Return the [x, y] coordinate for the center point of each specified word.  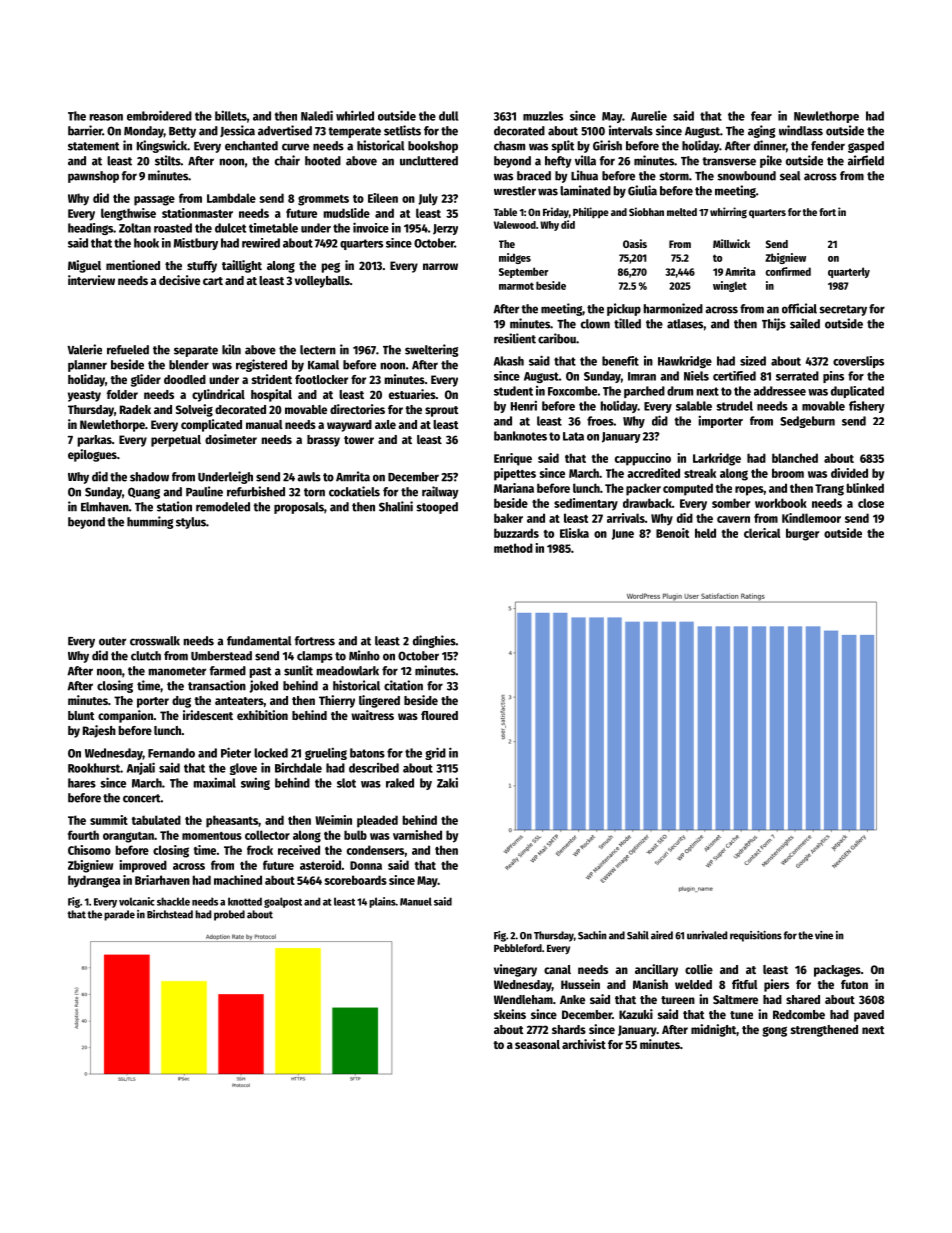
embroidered [159, 115]
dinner [770, 145]
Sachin [592, 935]
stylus [191, 523]
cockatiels [354, 491]
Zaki [447, 782]
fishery [867, 406]
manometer [177, 671]
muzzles [543, 116]
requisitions [756, 936]
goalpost [283, 902]
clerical [762, 533]
